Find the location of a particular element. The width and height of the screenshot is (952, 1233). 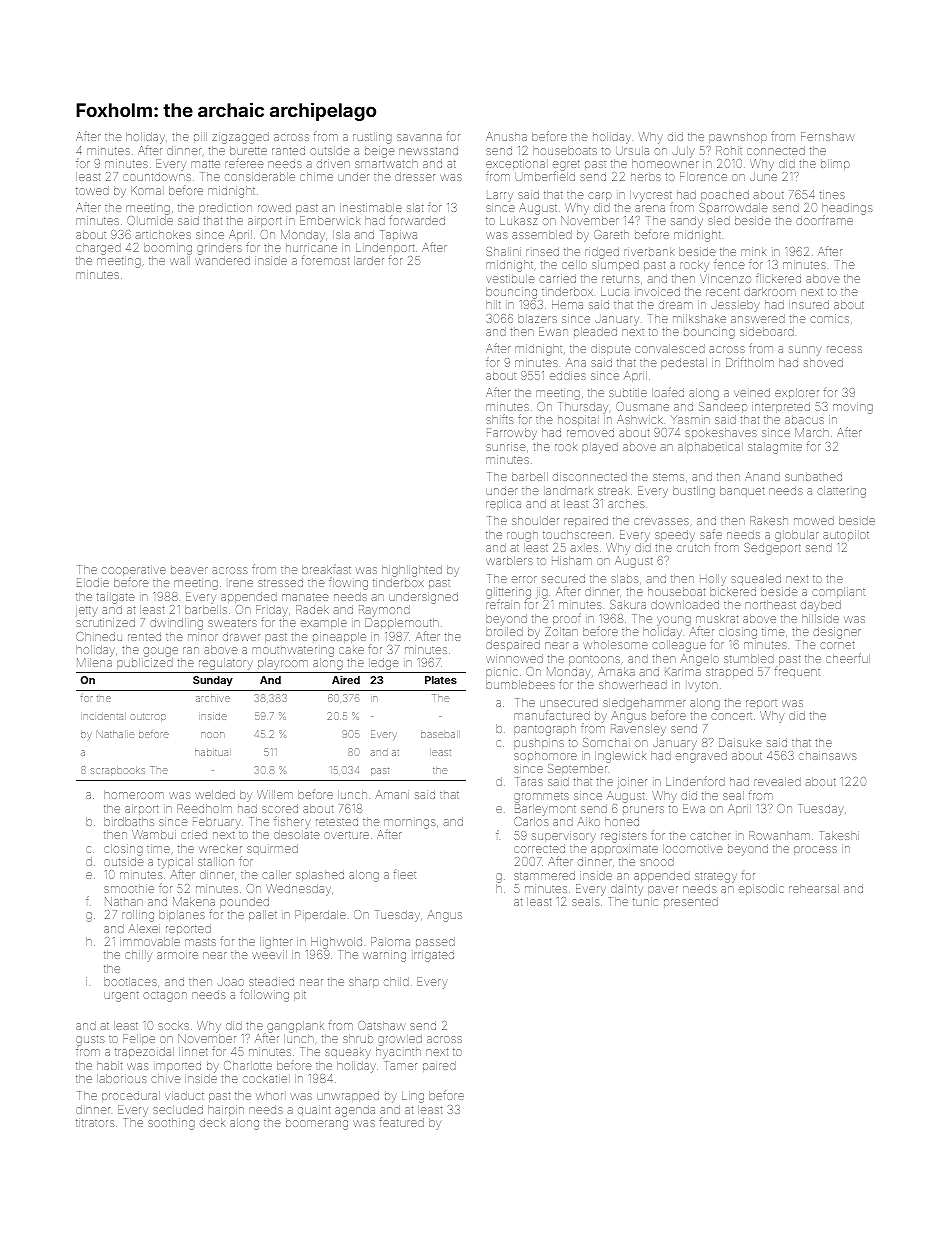

deck is located at coordinates (212, 1122).
